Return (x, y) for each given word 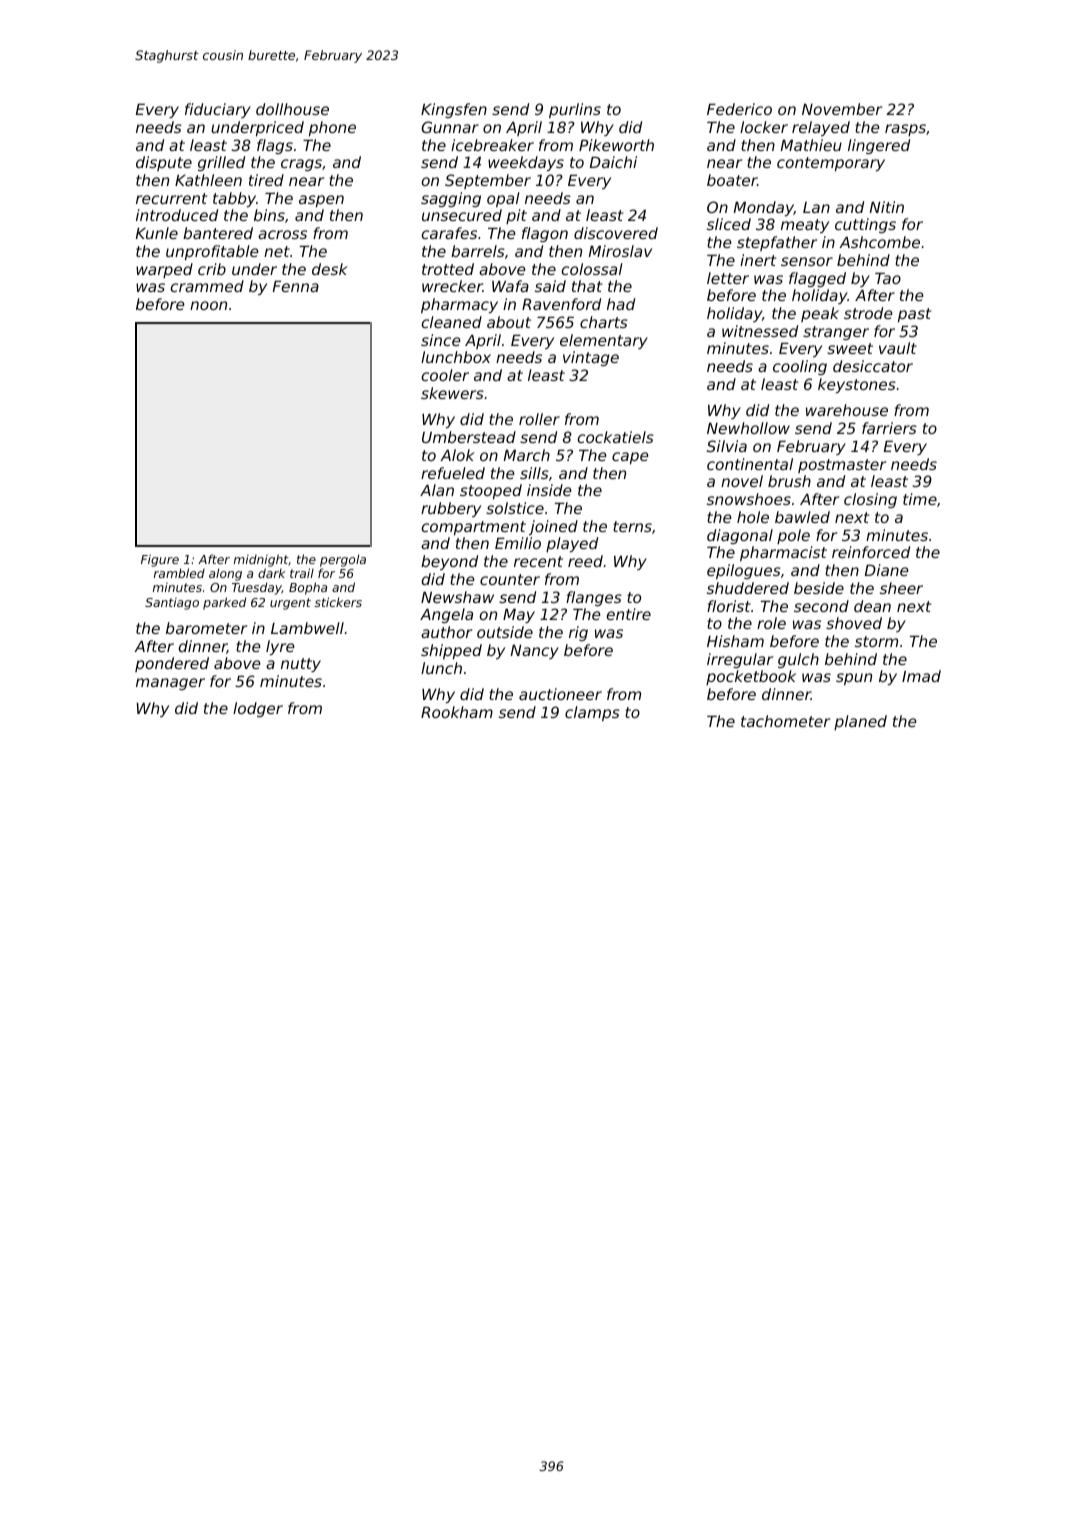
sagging (451, 199)
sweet (850, 348)
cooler (445, 375)
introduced (177, 215)
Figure (160, 560)
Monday (764, 208)
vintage (591, 358)
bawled (802, 517)
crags (301, 165)
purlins (575, 110)
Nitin (887, 207)
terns (632, 526)
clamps (592, 713)
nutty (301, 665)
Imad (921, 676)
